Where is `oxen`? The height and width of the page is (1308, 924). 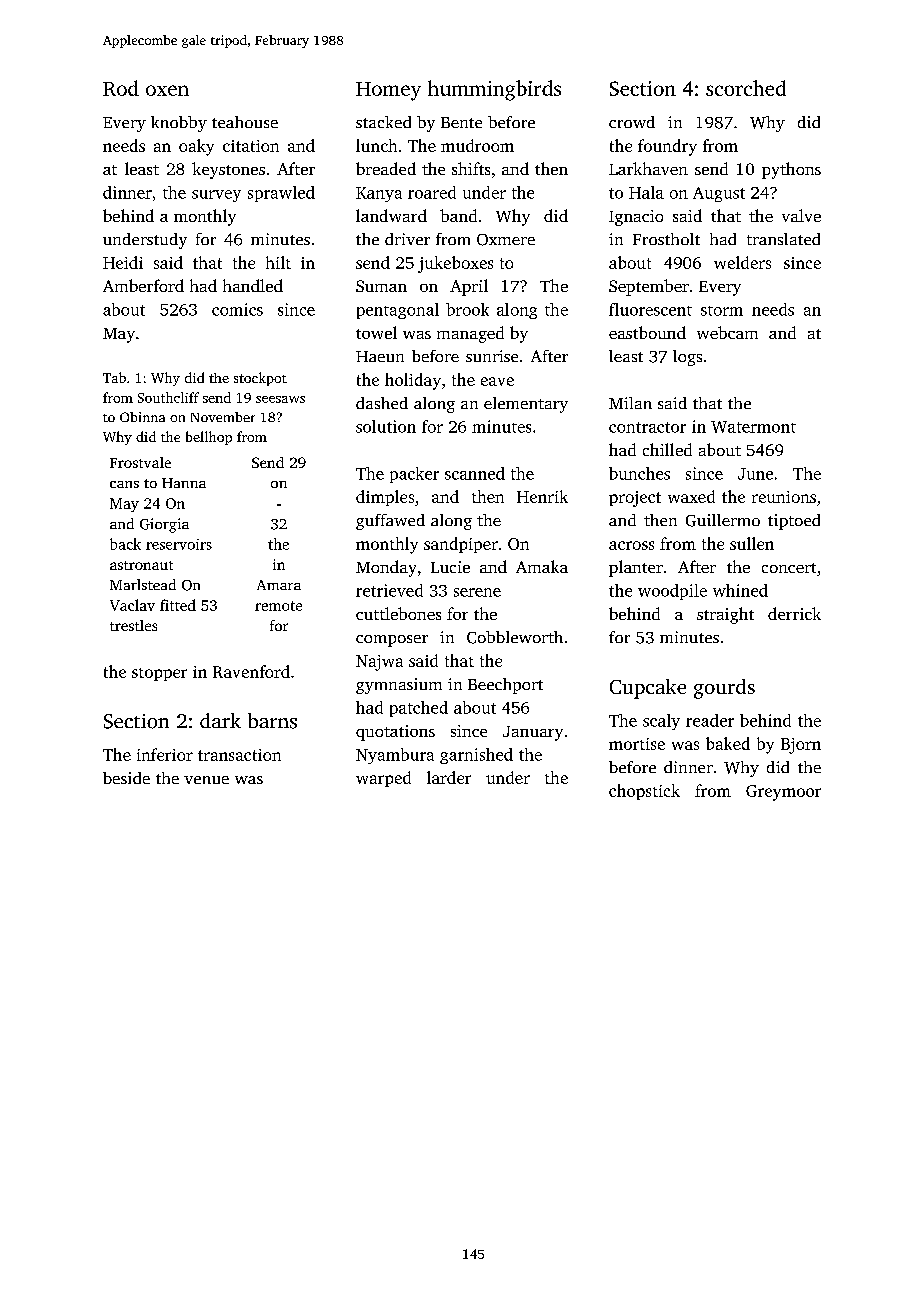
oxen is located at coordinates (167, 90).
